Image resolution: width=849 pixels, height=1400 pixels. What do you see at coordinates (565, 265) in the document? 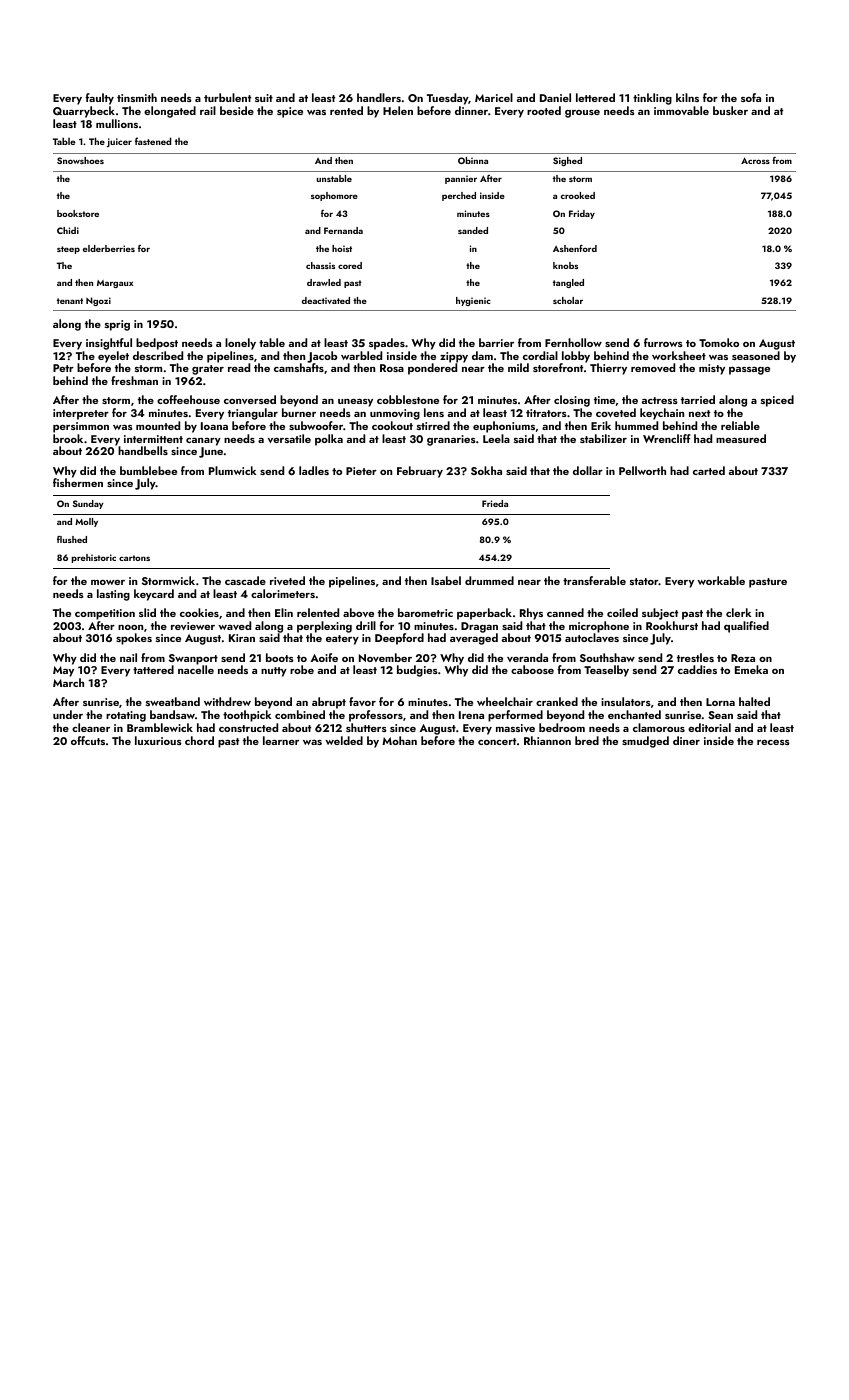
I see `knobs` at bounding box center [565, 265].
